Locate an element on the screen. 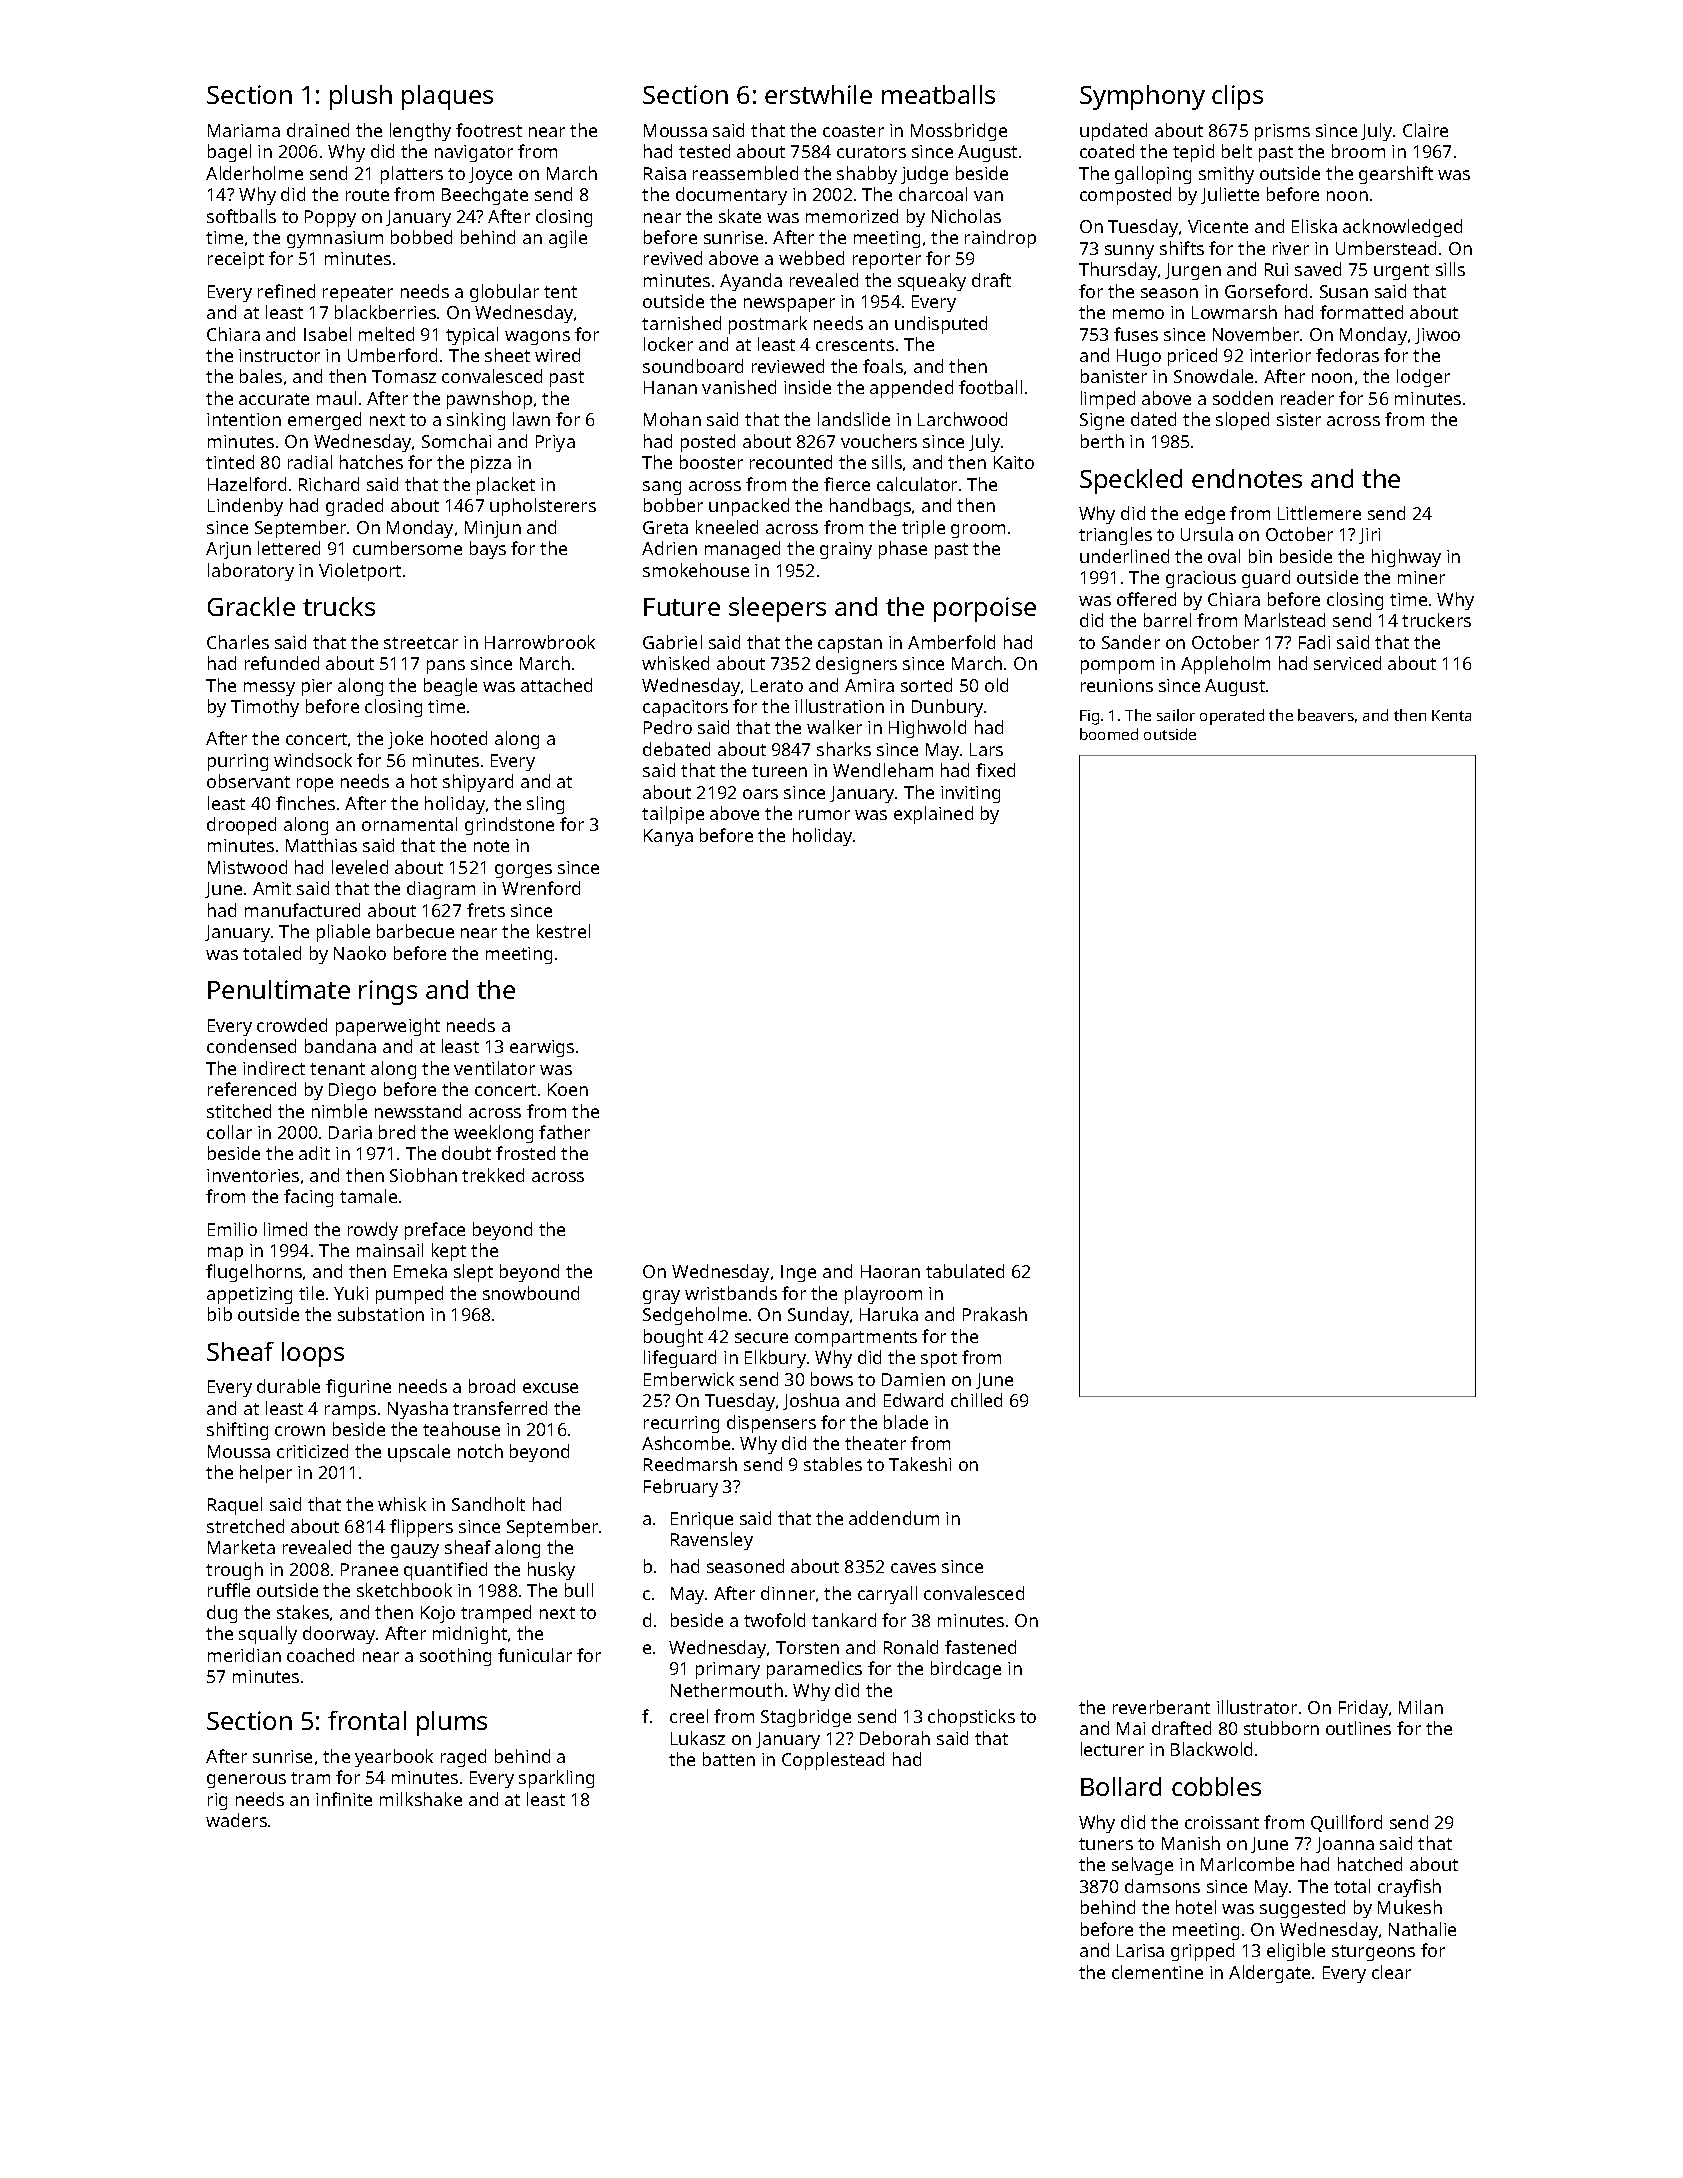  plaques is located at coordinates (447, 97).
